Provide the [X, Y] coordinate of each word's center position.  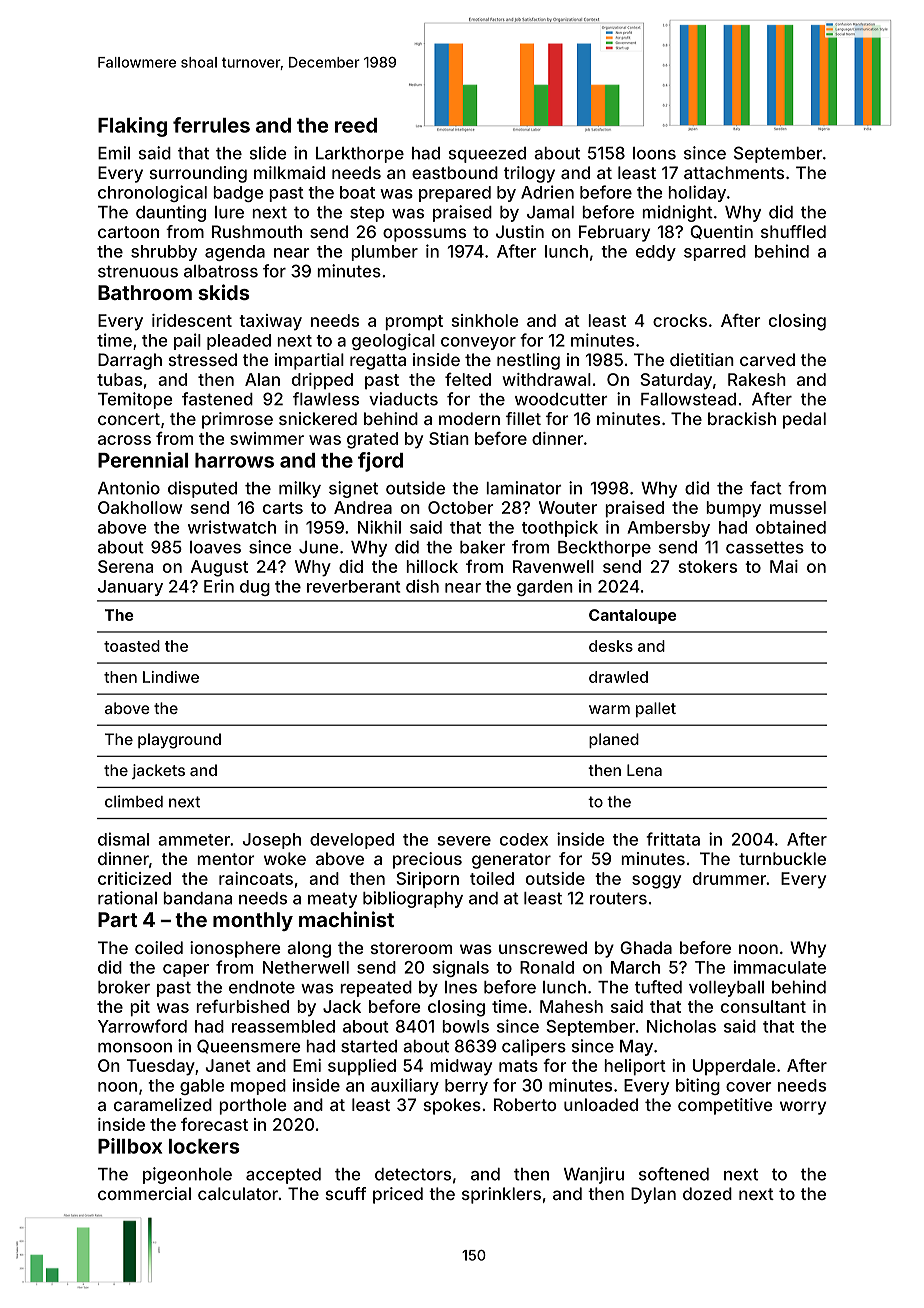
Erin [219, 586]
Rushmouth [257, 231]
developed [352, 841]
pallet [656, 709]
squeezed [487, 155]
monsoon [135, 1048]
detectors [413, 1174]
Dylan [653, 1195]
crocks [680, 320]
